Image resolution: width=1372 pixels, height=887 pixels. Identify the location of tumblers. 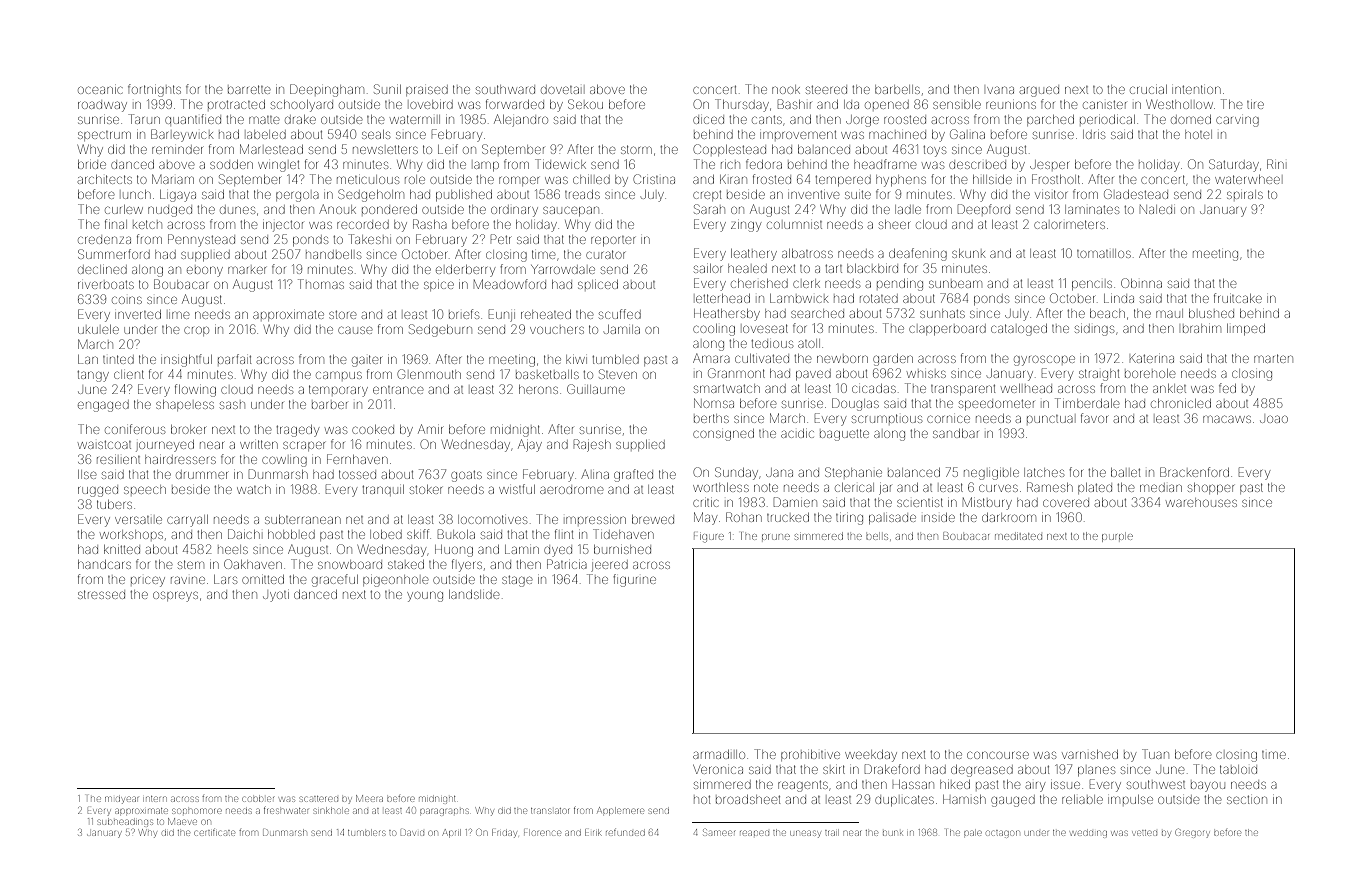
(366, 833).
